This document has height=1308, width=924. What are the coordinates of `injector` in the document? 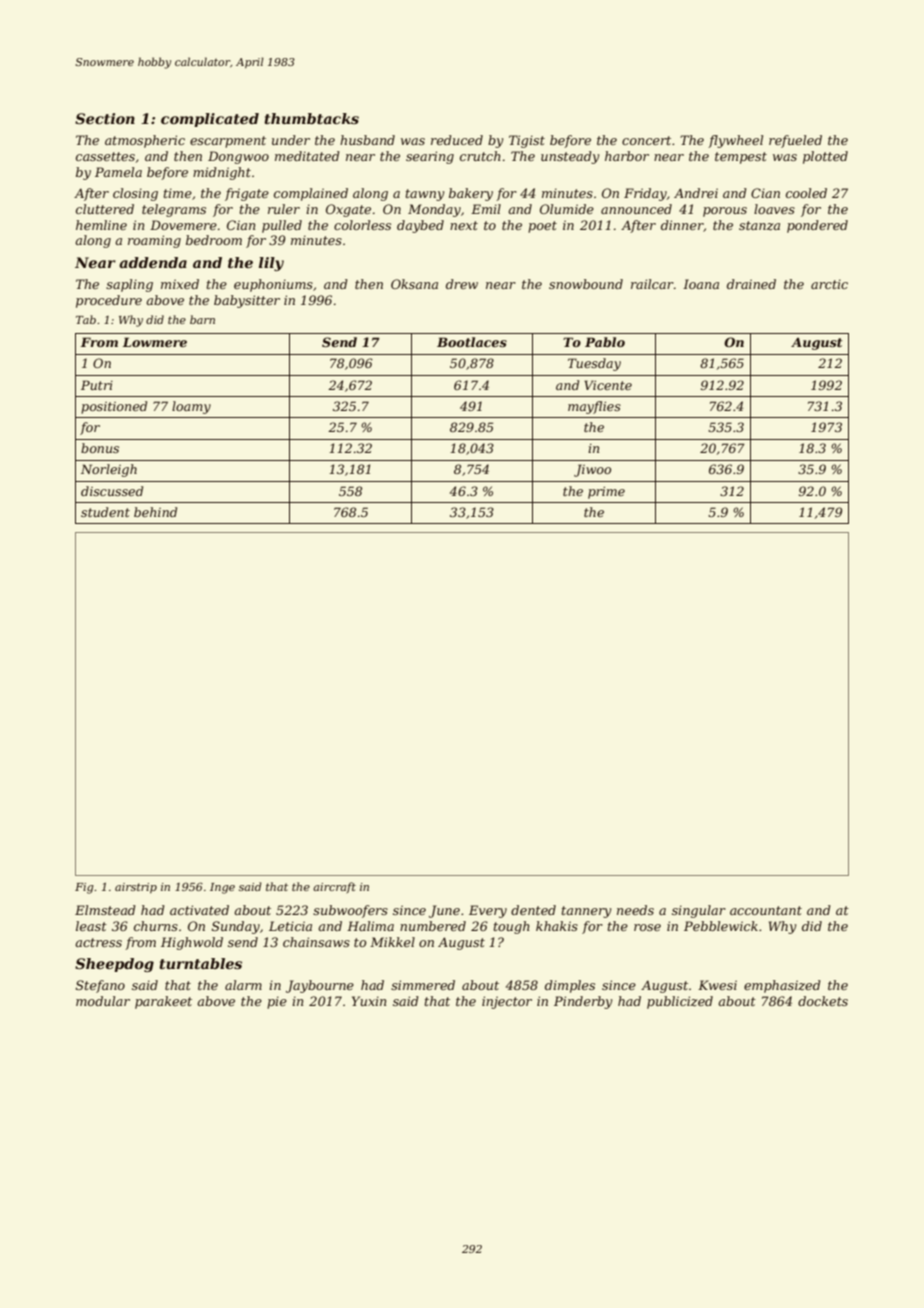 It's located at (507, 1002).
